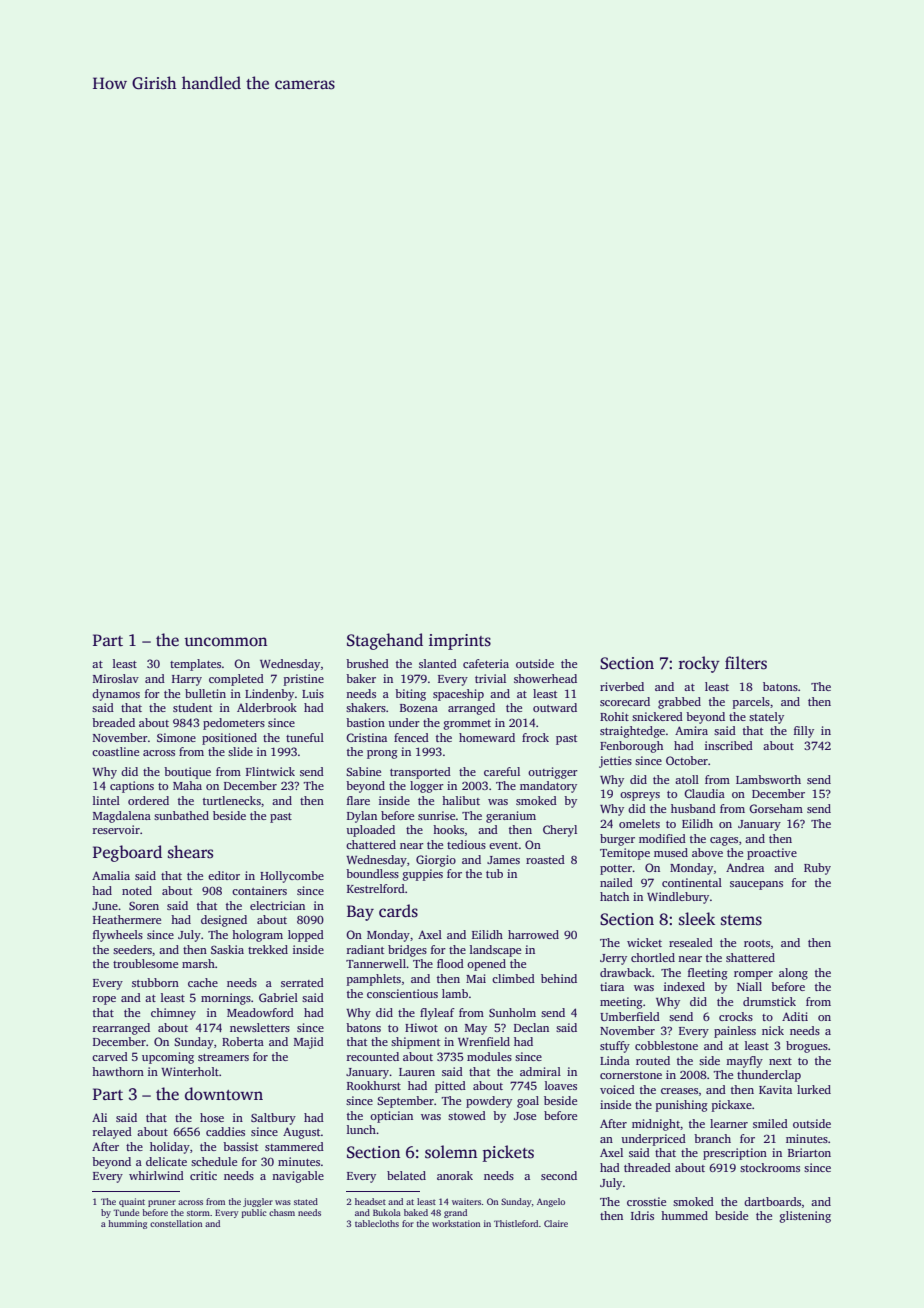 The height and width of the screenshot is (1308, 924). I want to click on fenced, so click(411, 737).
